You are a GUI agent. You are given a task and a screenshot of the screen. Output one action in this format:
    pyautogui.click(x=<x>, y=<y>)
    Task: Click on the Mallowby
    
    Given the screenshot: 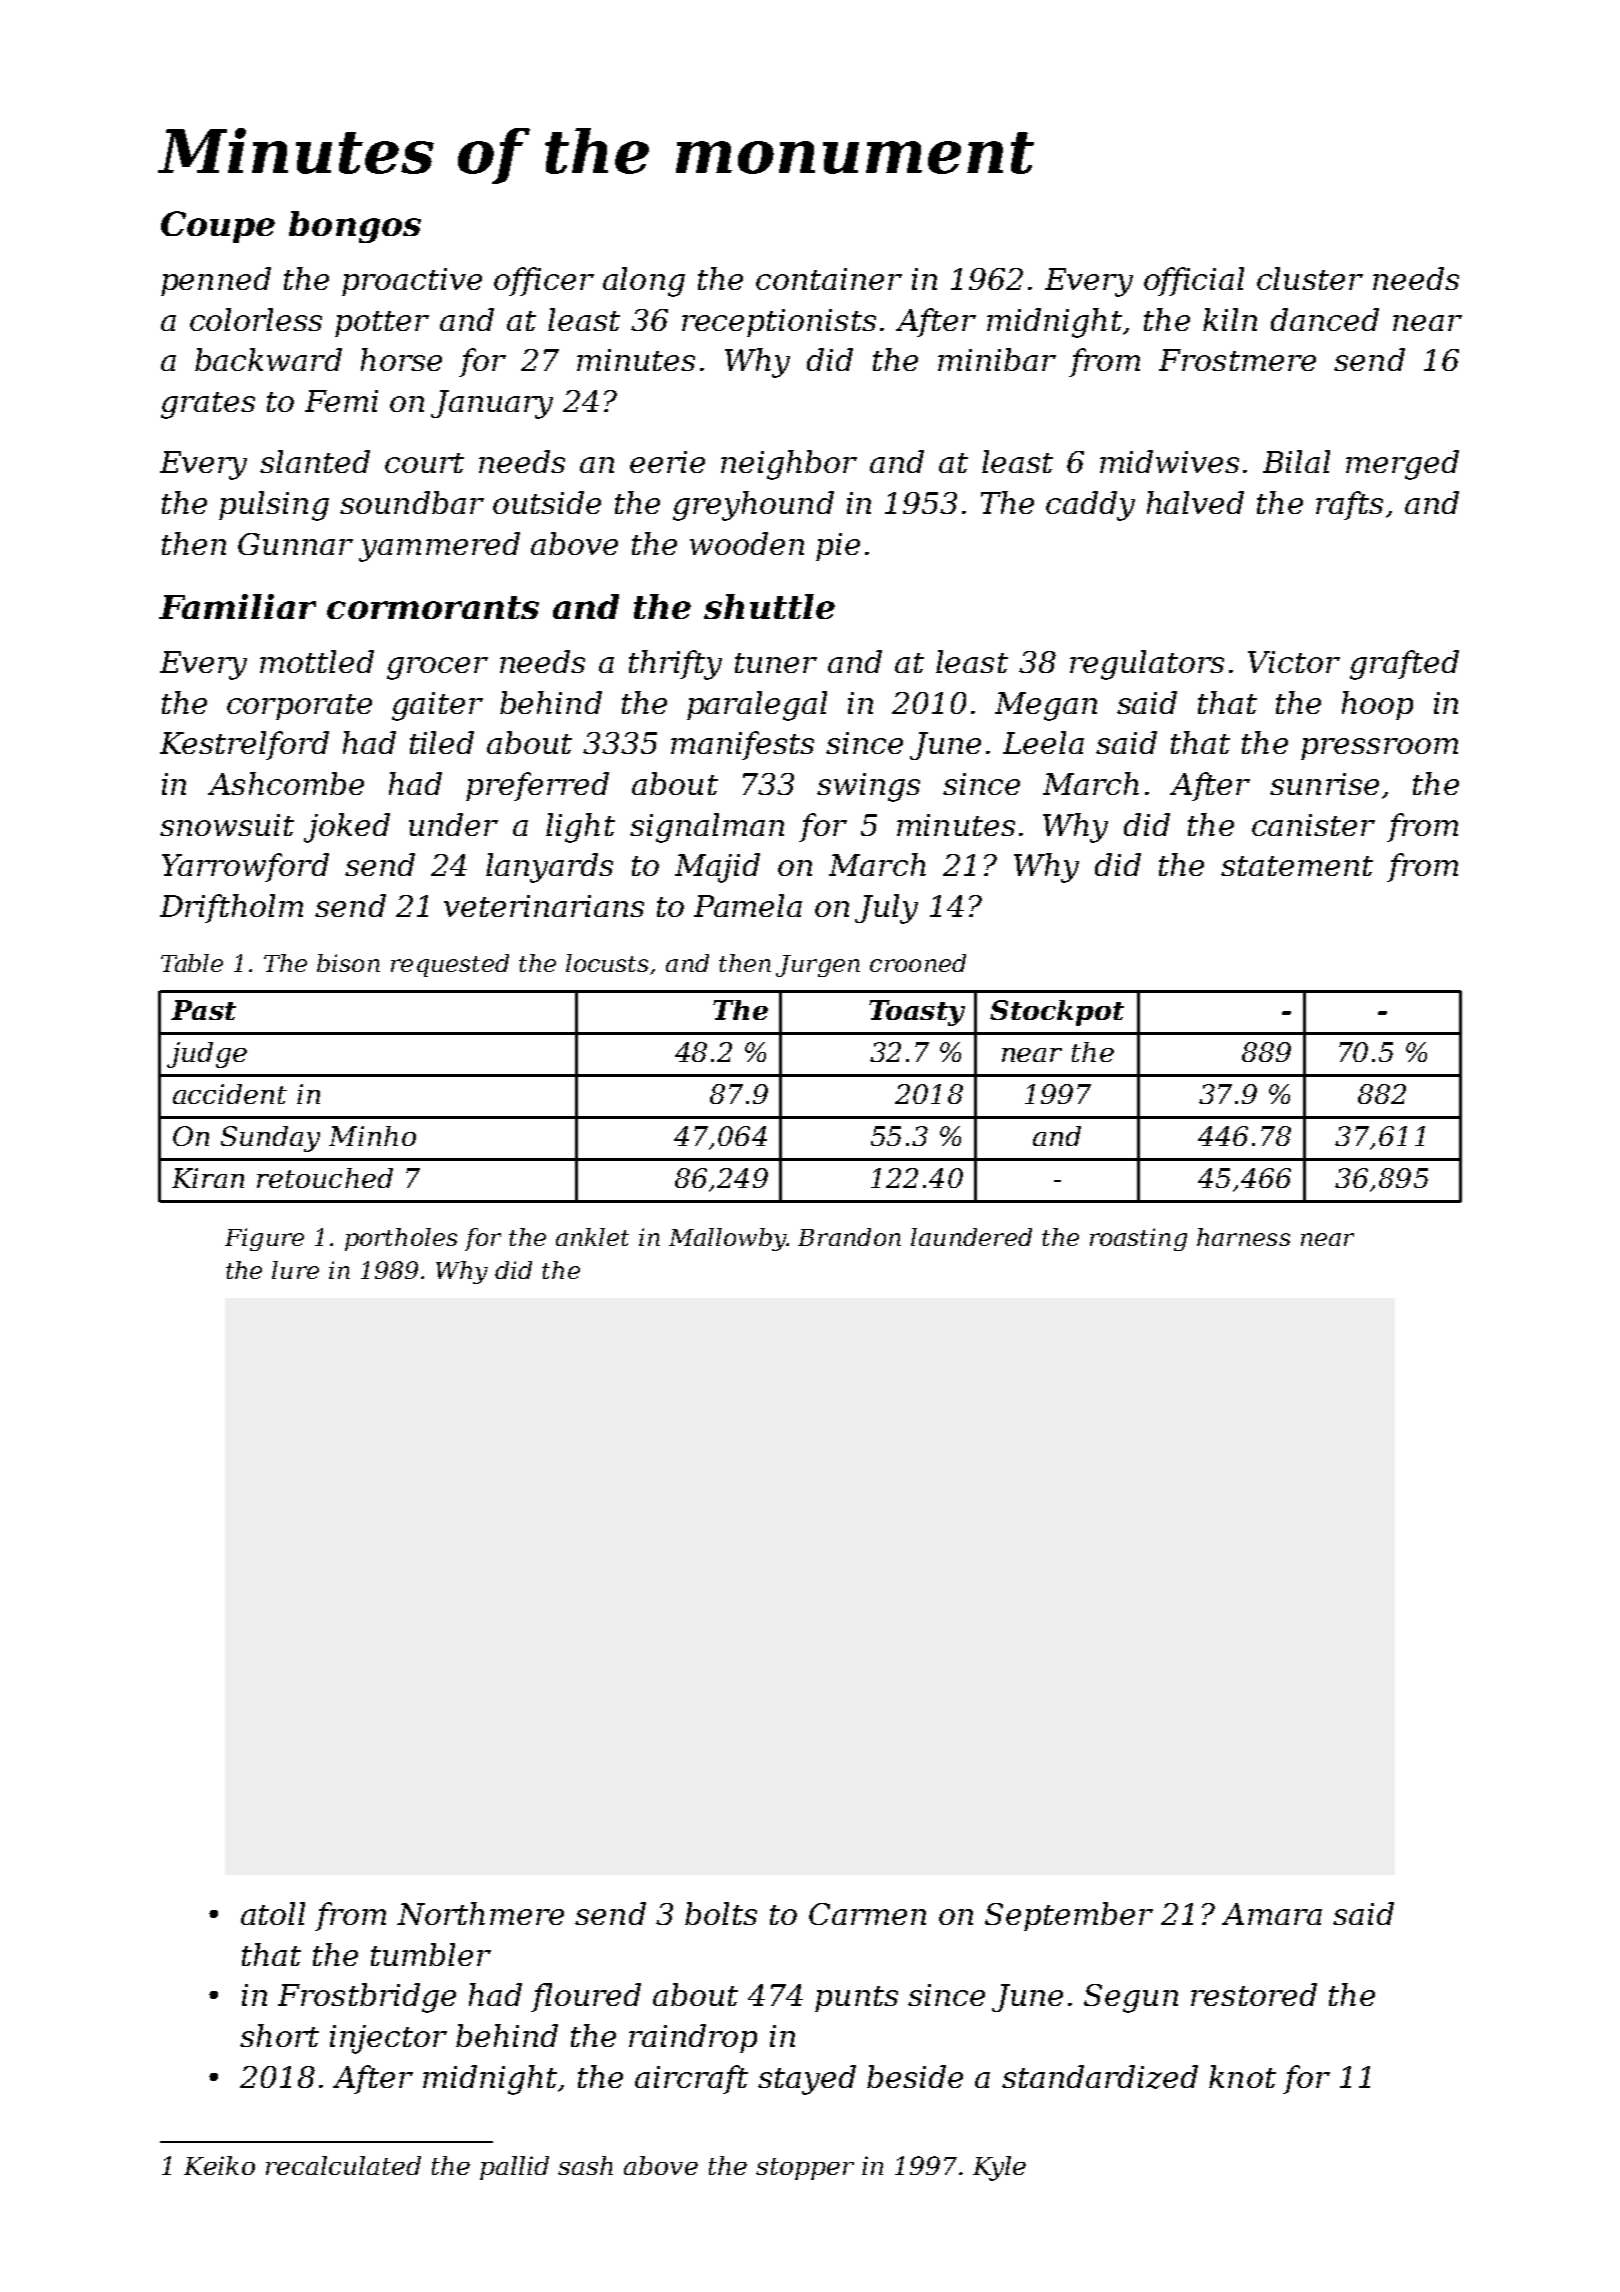 What is the action you would take?
    pyautogui.click(x=727, y=1239)
